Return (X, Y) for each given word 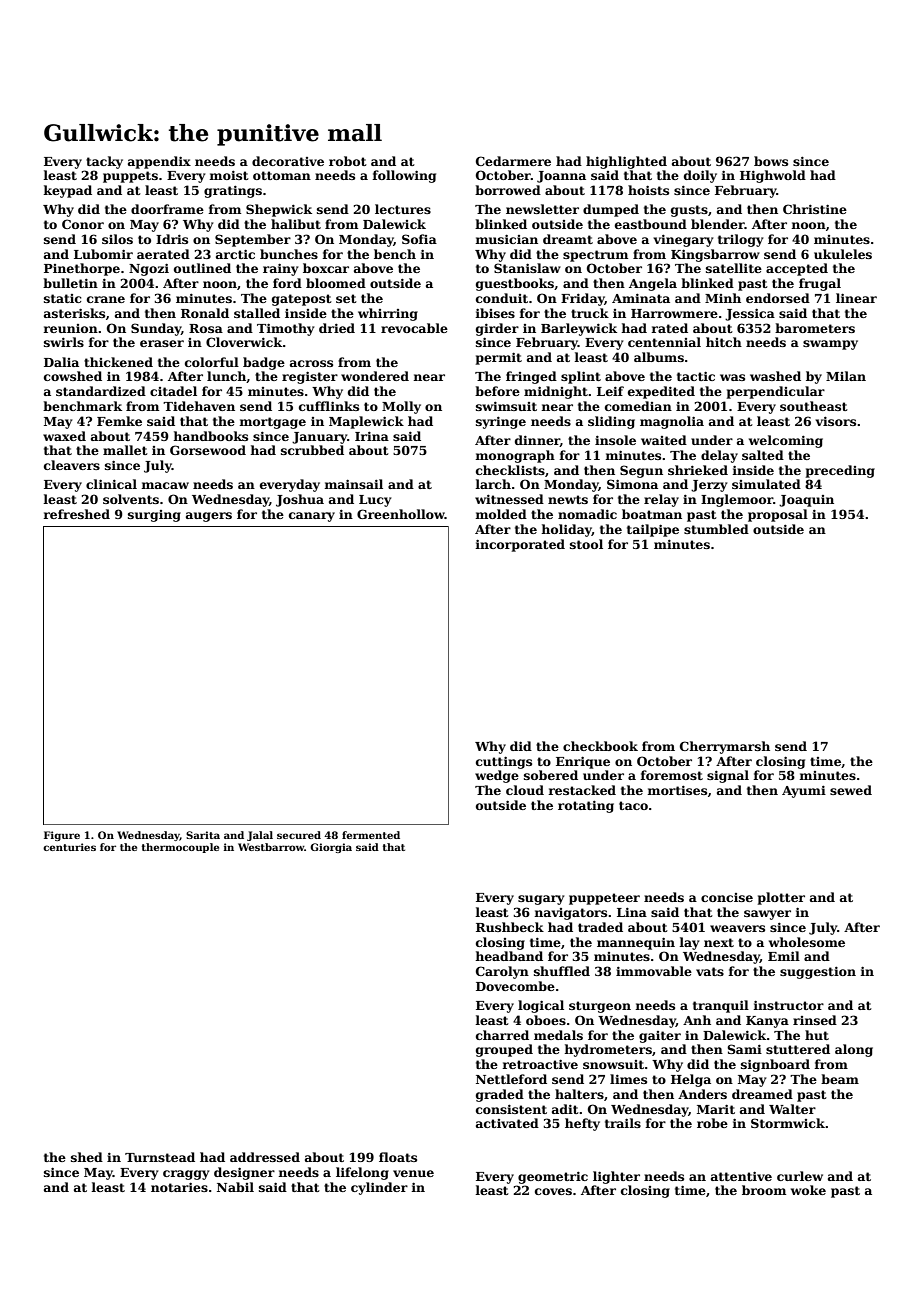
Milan (846, 376)
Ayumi (804, 791)
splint (581, 377)
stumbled (716, 529)
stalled (257, 313)
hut (817, 1035)
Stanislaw (527, 268)
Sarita (203, 835)
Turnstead (160, 1157)
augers (209, 517)
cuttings (504, 762)
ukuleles (843, 254)
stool (586, 544)
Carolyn (502, 972)
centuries (69, 847)
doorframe (167, 209)
